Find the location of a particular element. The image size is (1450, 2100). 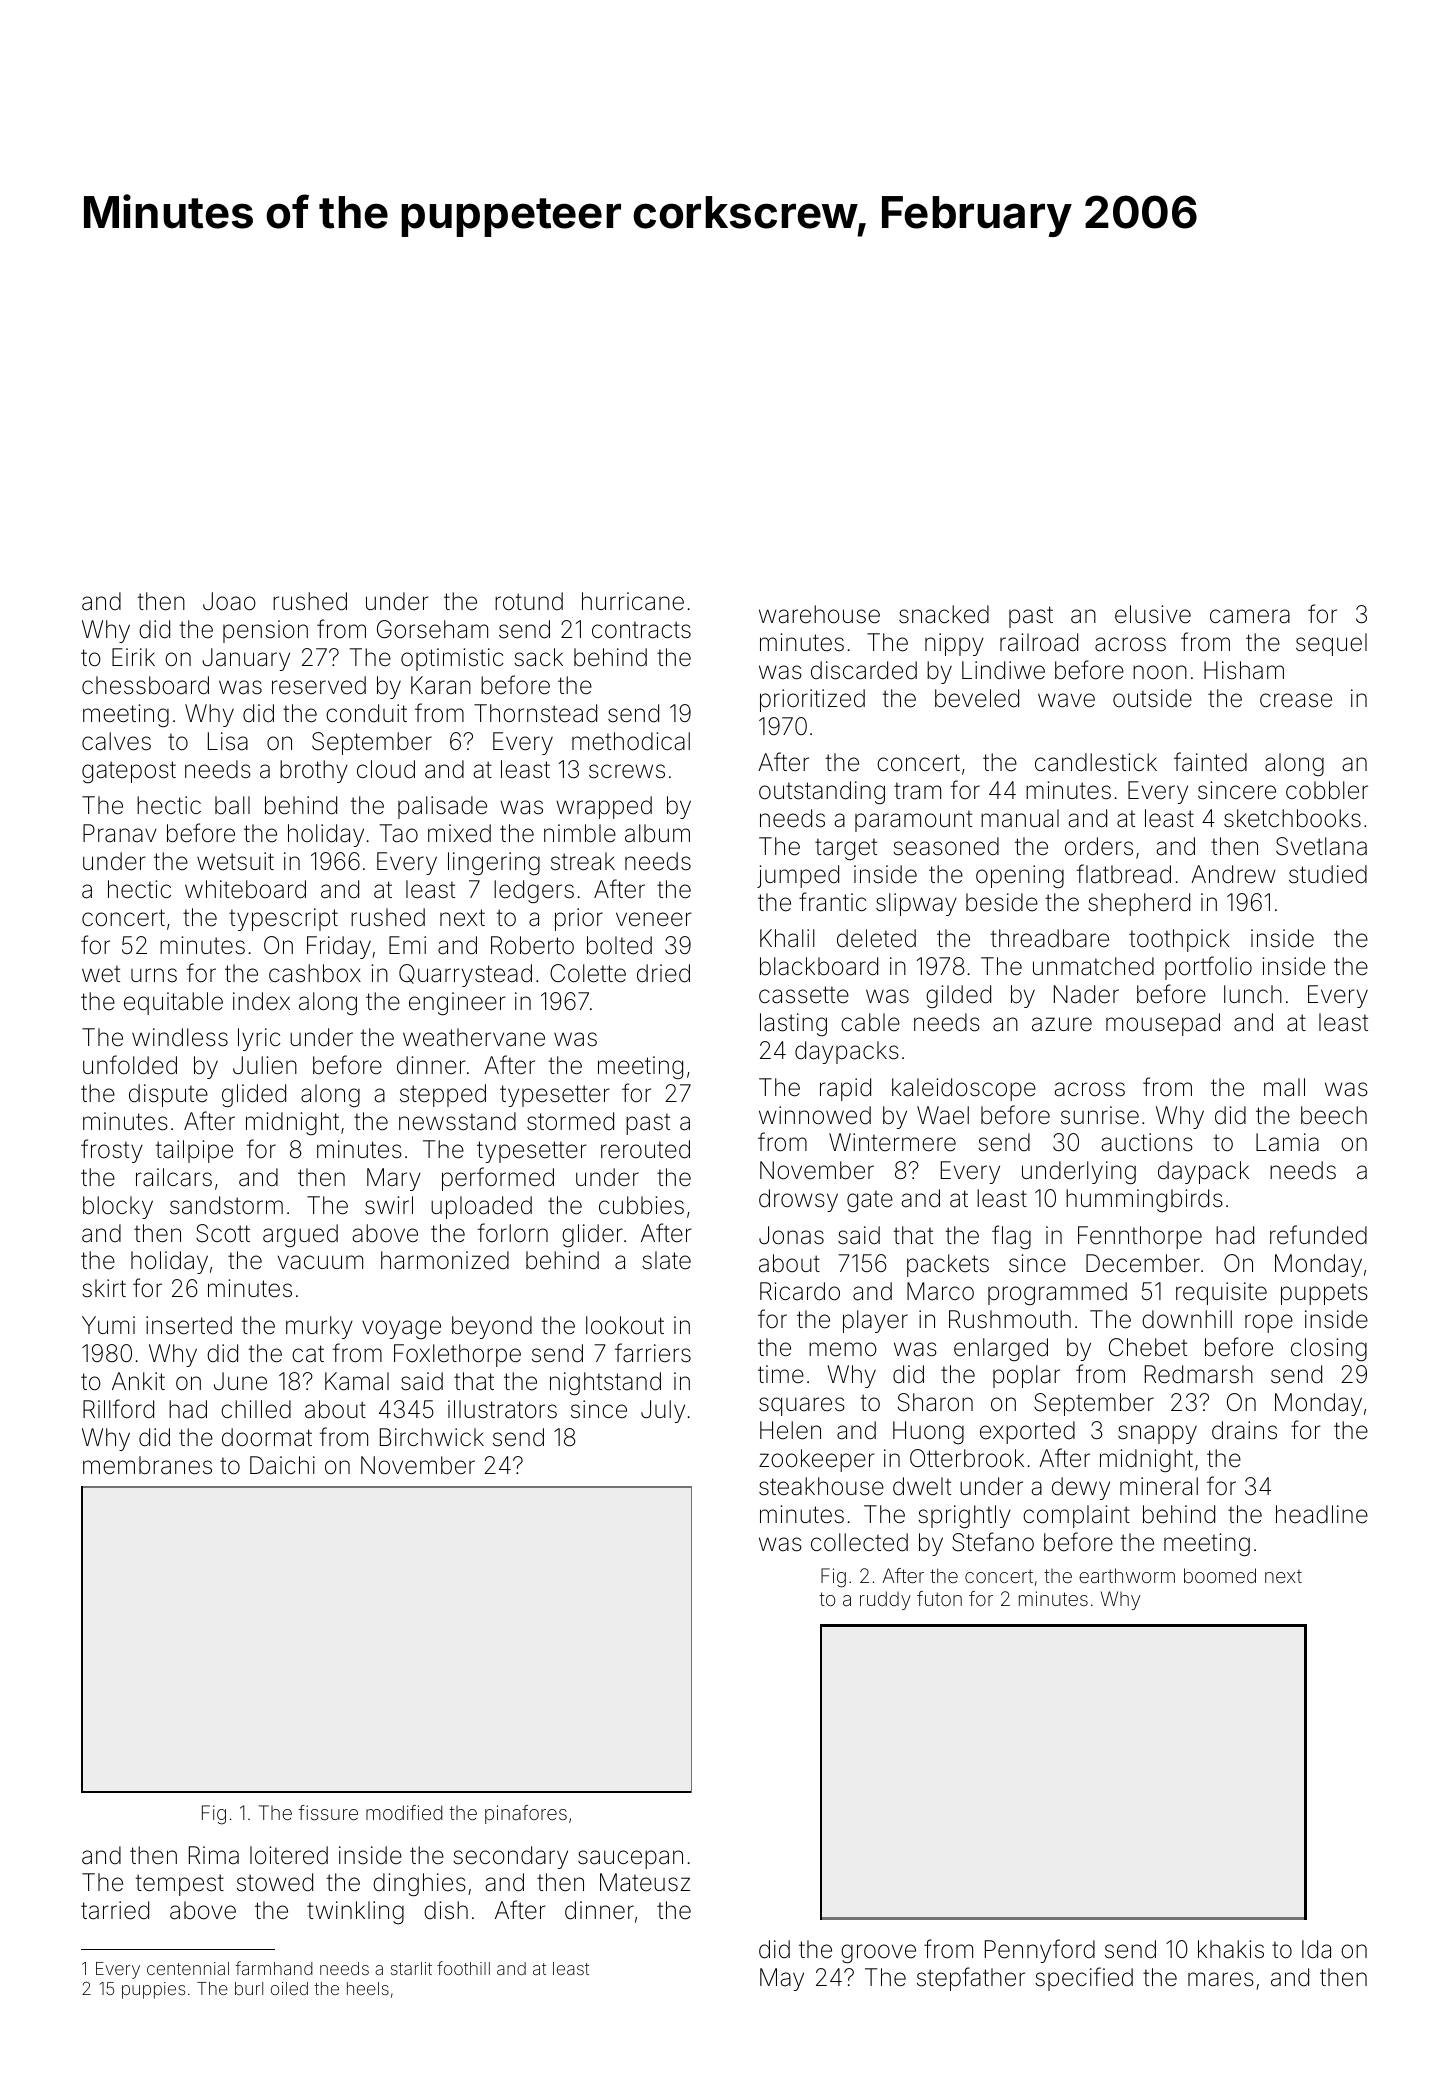

warehouse is located at coordinates (819, 614).
